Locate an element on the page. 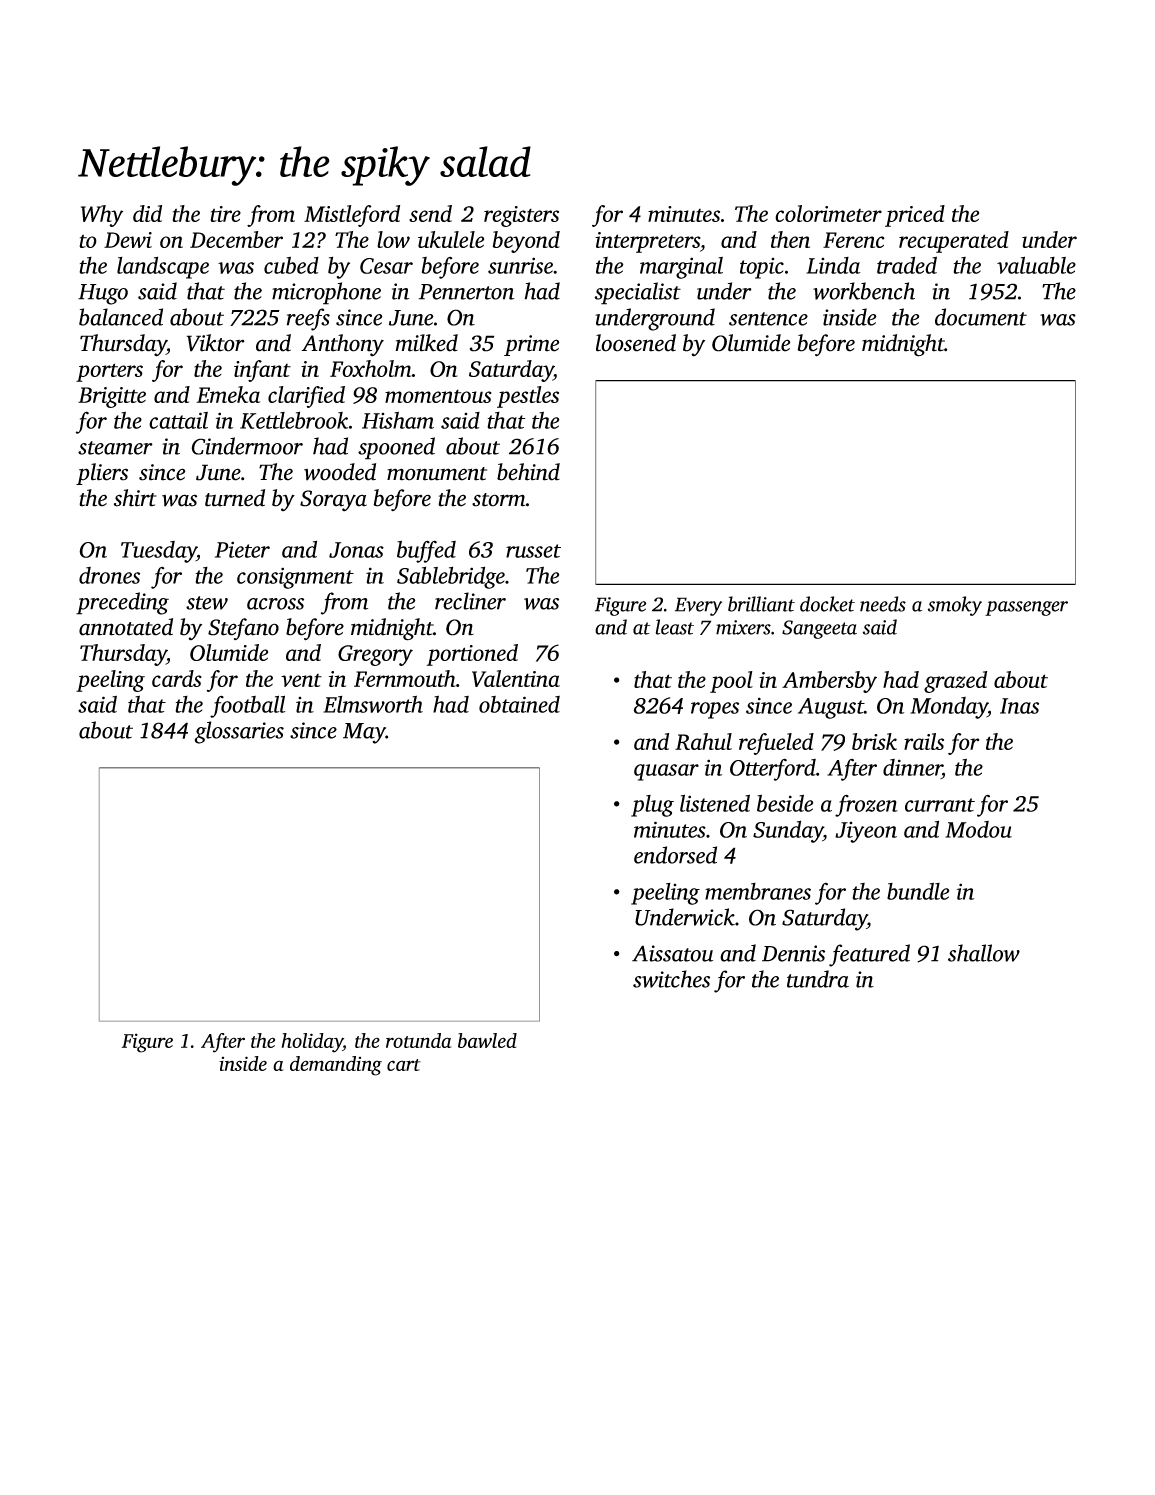 The height and width of the document is (1495, 1155). Dennis is located at coordinates (793, 953).
